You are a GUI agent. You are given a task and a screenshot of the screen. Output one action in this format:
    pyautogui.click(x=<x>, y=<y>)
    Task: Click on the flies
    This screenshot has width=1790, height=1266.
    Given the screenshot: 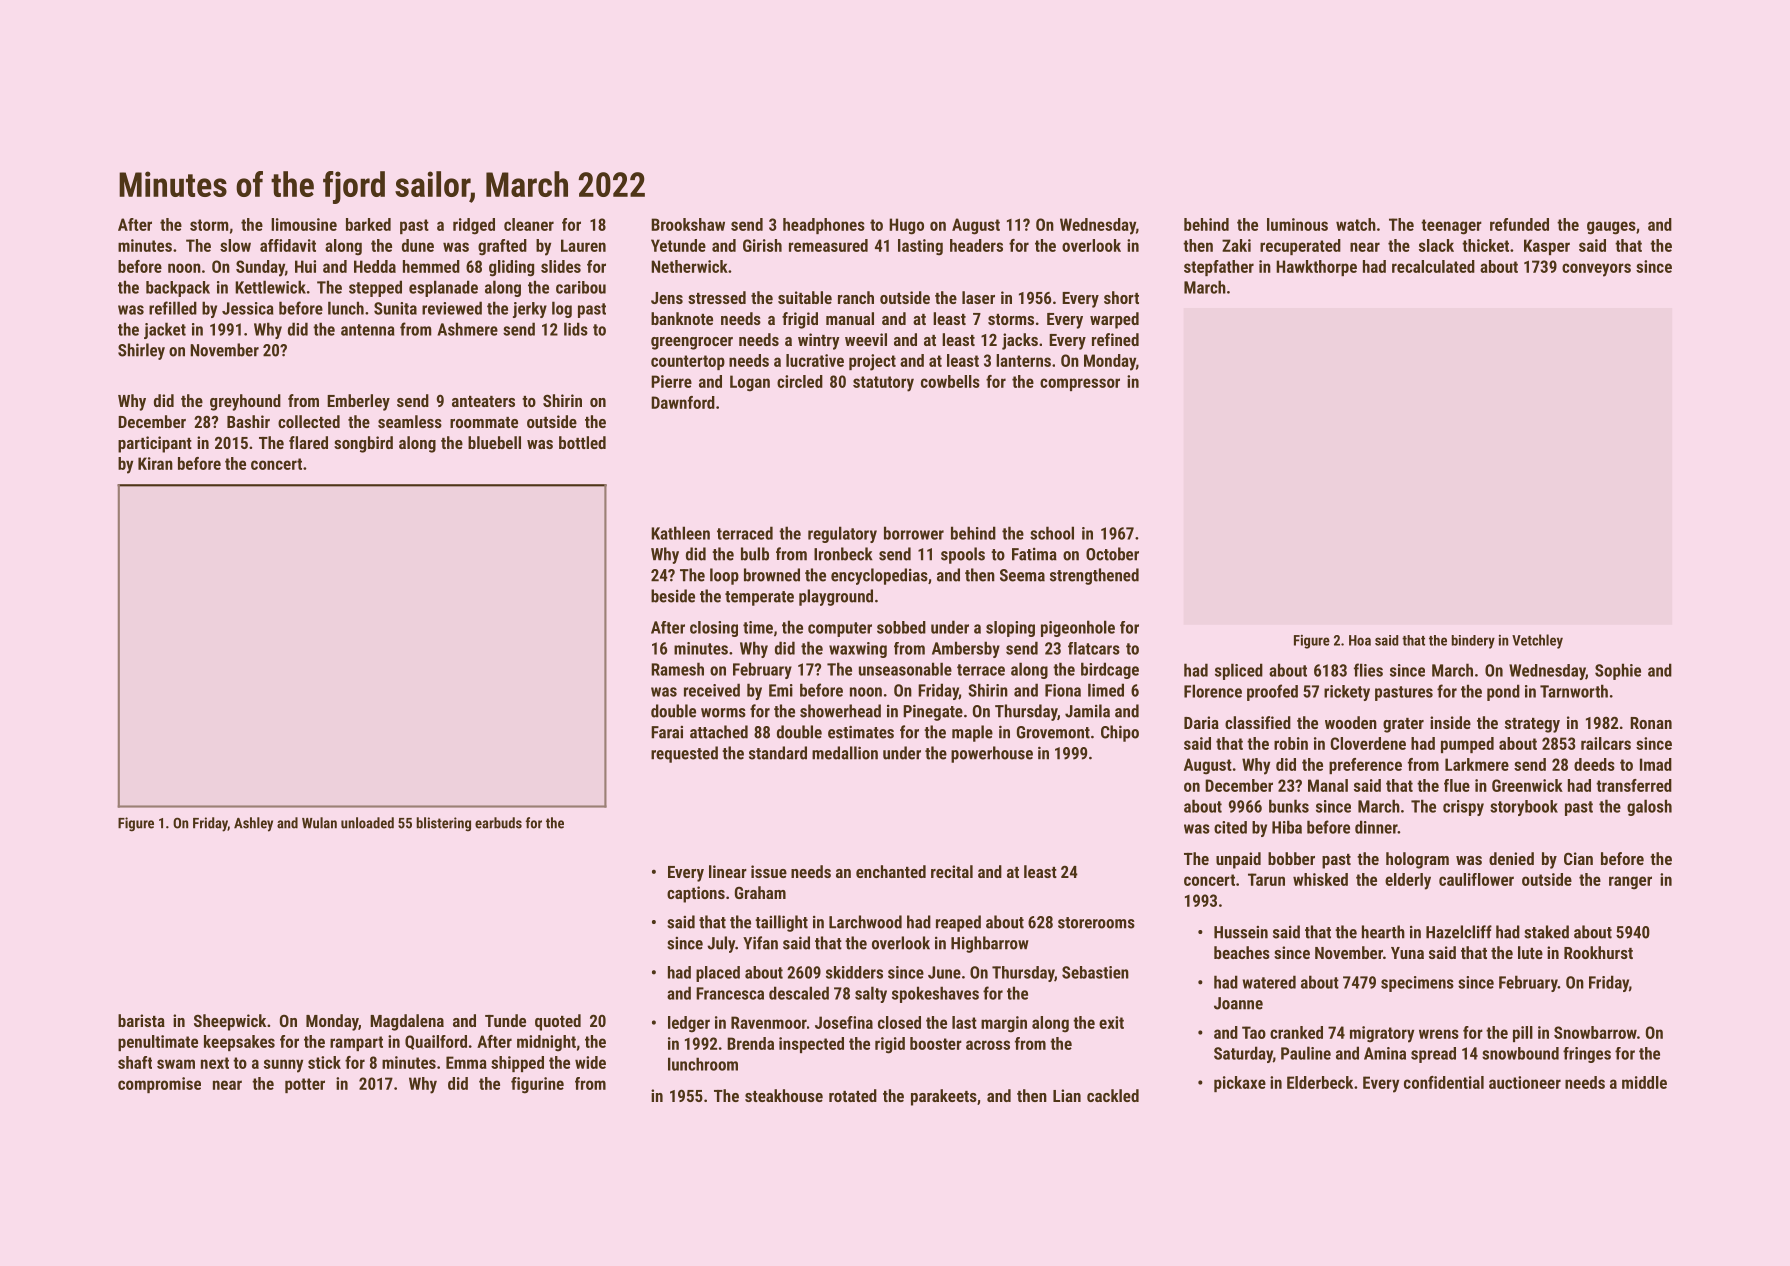 What is the action you would take?
    pyautogui.click(x=1368, y=670)
